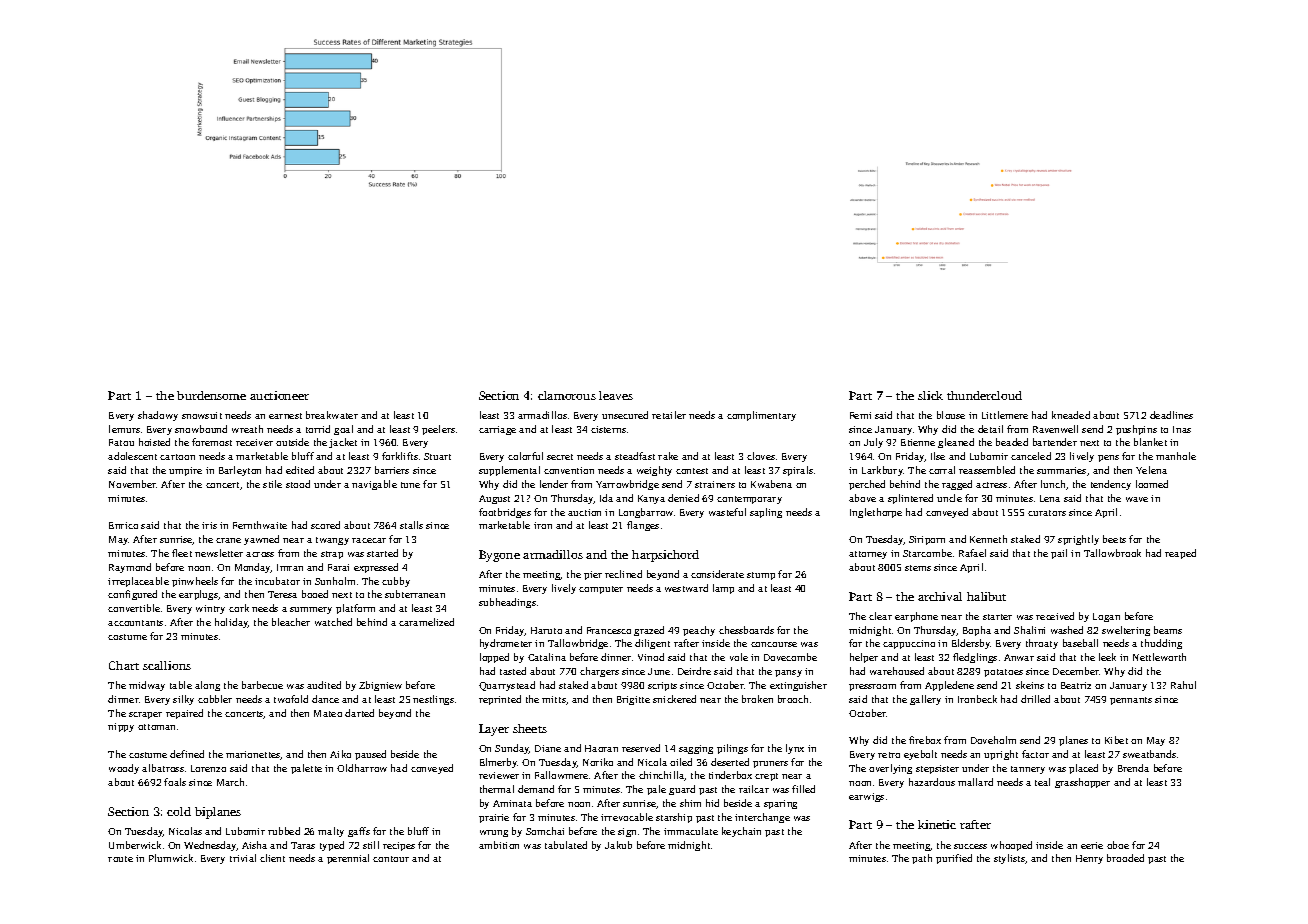 The image size is (1308, 924). Describe the element at coordinates (937, 824) in the document. I see `kinetic` at that location.
